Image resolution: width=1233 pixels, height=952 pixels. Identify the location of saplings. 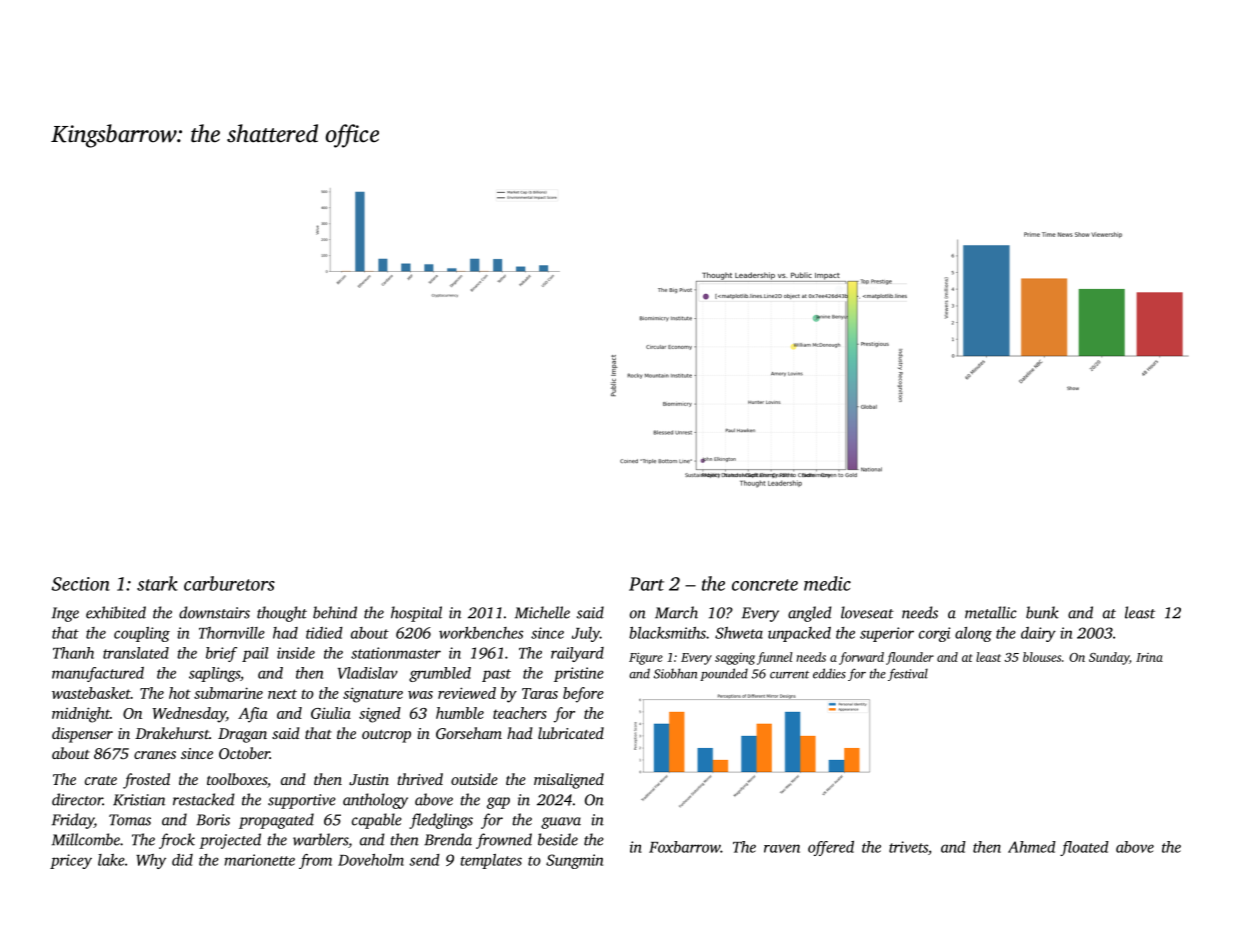
(214, 674).
